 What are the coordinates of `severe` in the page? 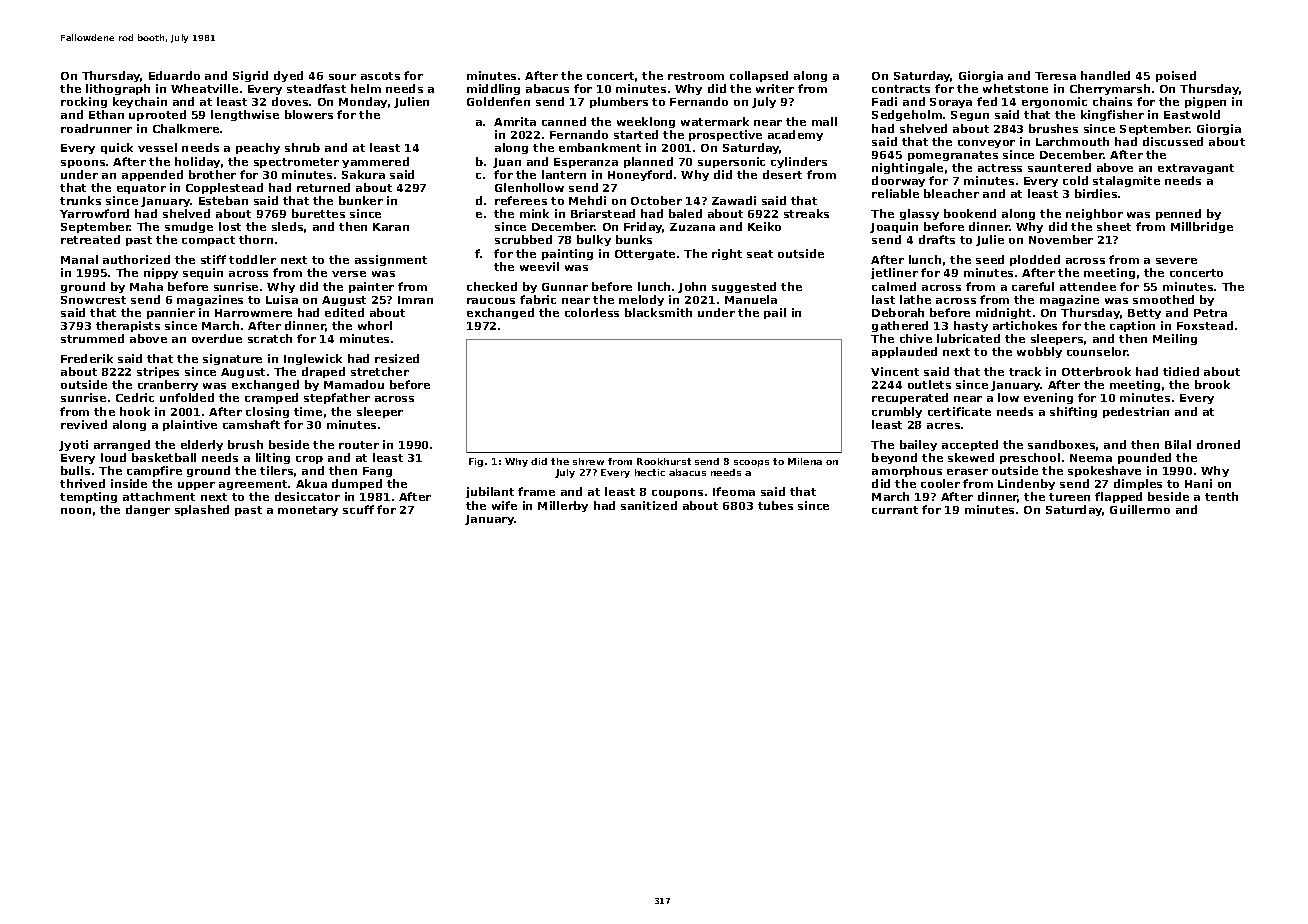 It's located at (1176, 261).
